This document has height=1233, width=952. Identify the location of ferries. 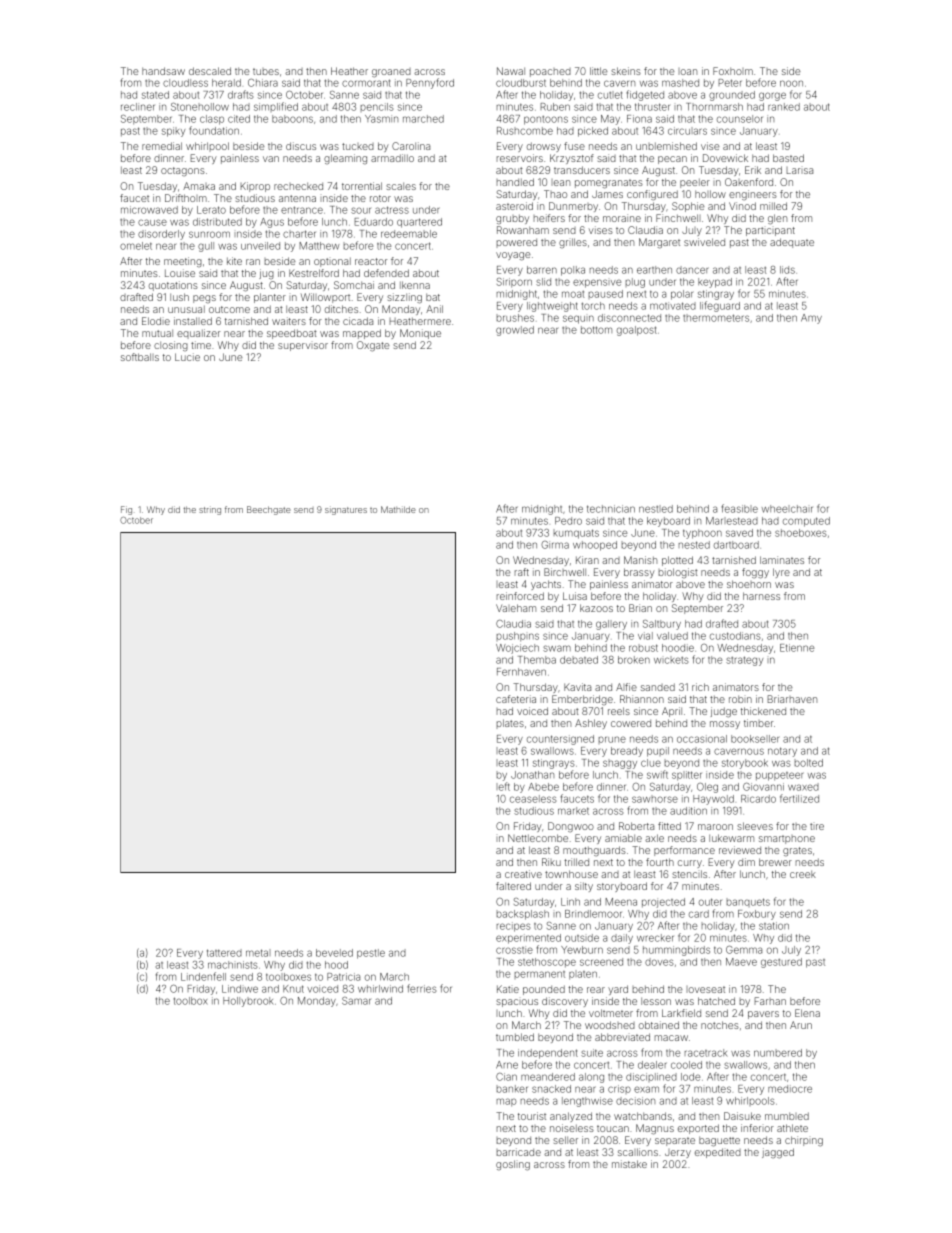
(421, 988).
